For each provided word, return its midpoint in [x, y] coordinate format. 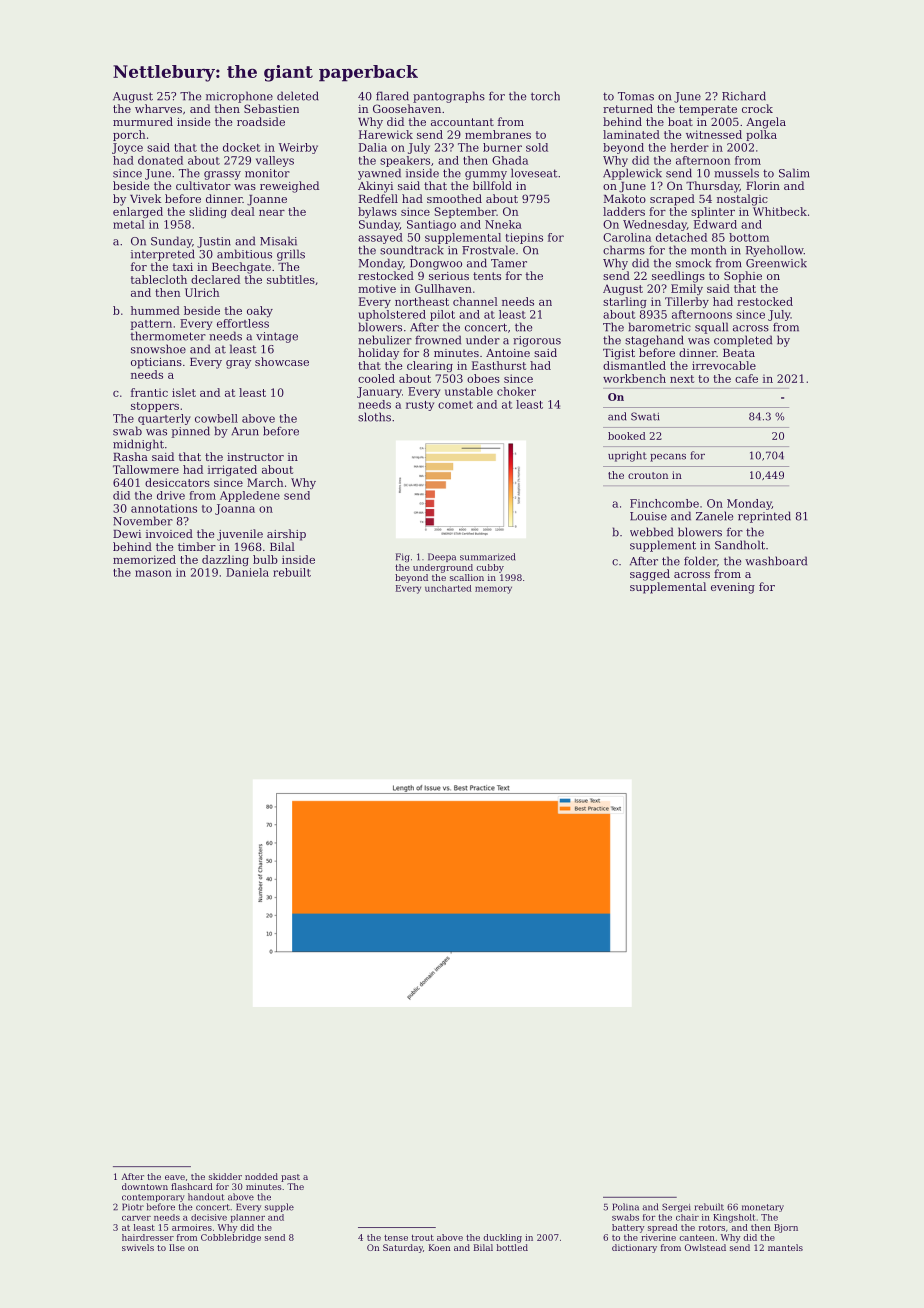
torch [545, 96]
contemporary [153, 1198]
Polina [626, 1207]
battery [628, 1228]
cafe [746, 378]
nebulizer [385, 340]
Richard [744, 96]
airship [286, 535]
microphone [239, 97]
